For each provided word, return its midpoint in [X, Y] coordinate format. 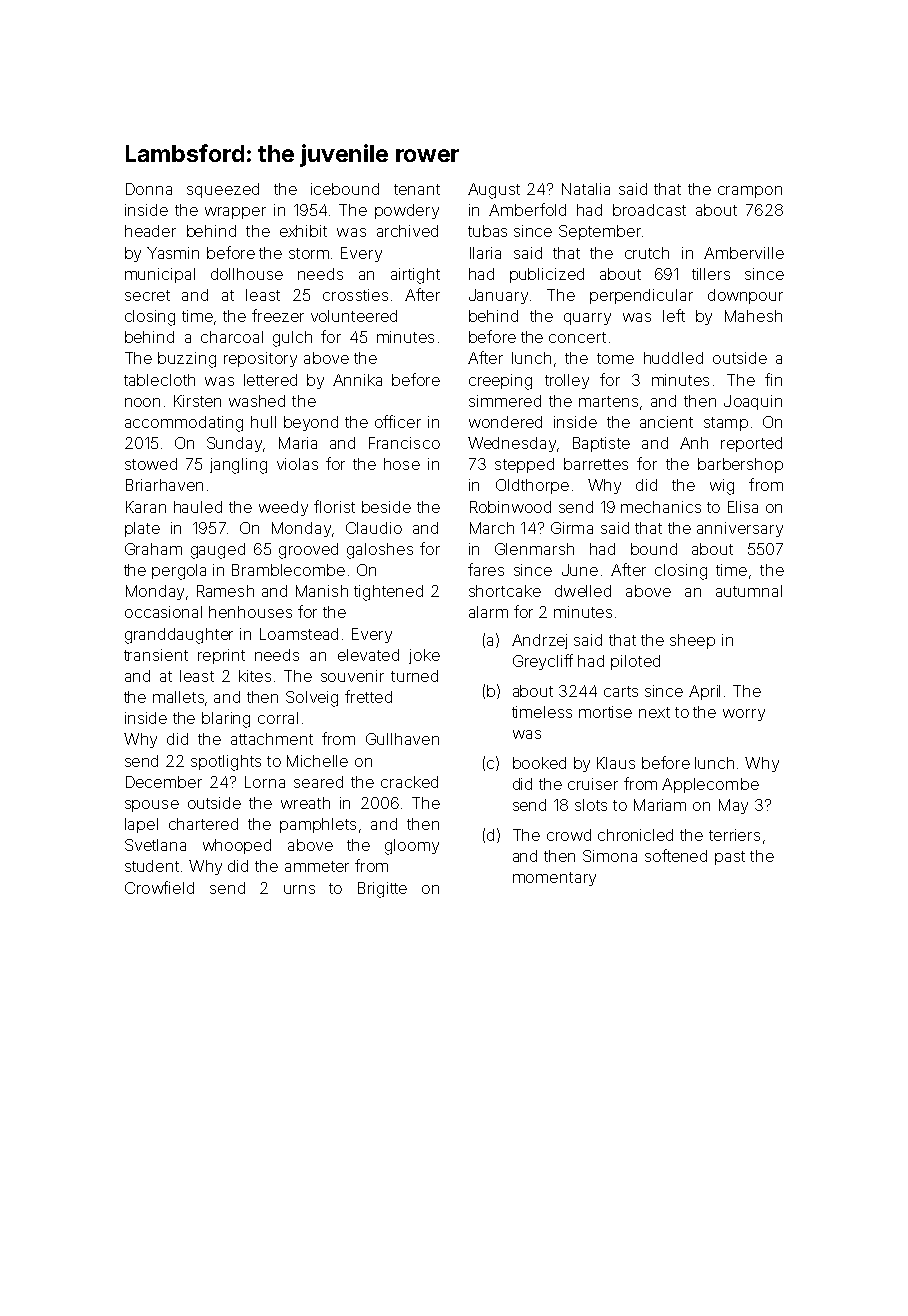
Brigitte [382, 890]
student [152, 866]
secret [147, 295]
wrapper [235, 213]
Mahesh [753, 316]
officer [398, 421]
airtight [415, 276]
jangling [238, 466]
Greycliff [543, 662]
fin [773, 379]
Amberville [744, 253]
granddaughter [179, 636]
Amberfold [527, 209]
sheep [692, 641]
